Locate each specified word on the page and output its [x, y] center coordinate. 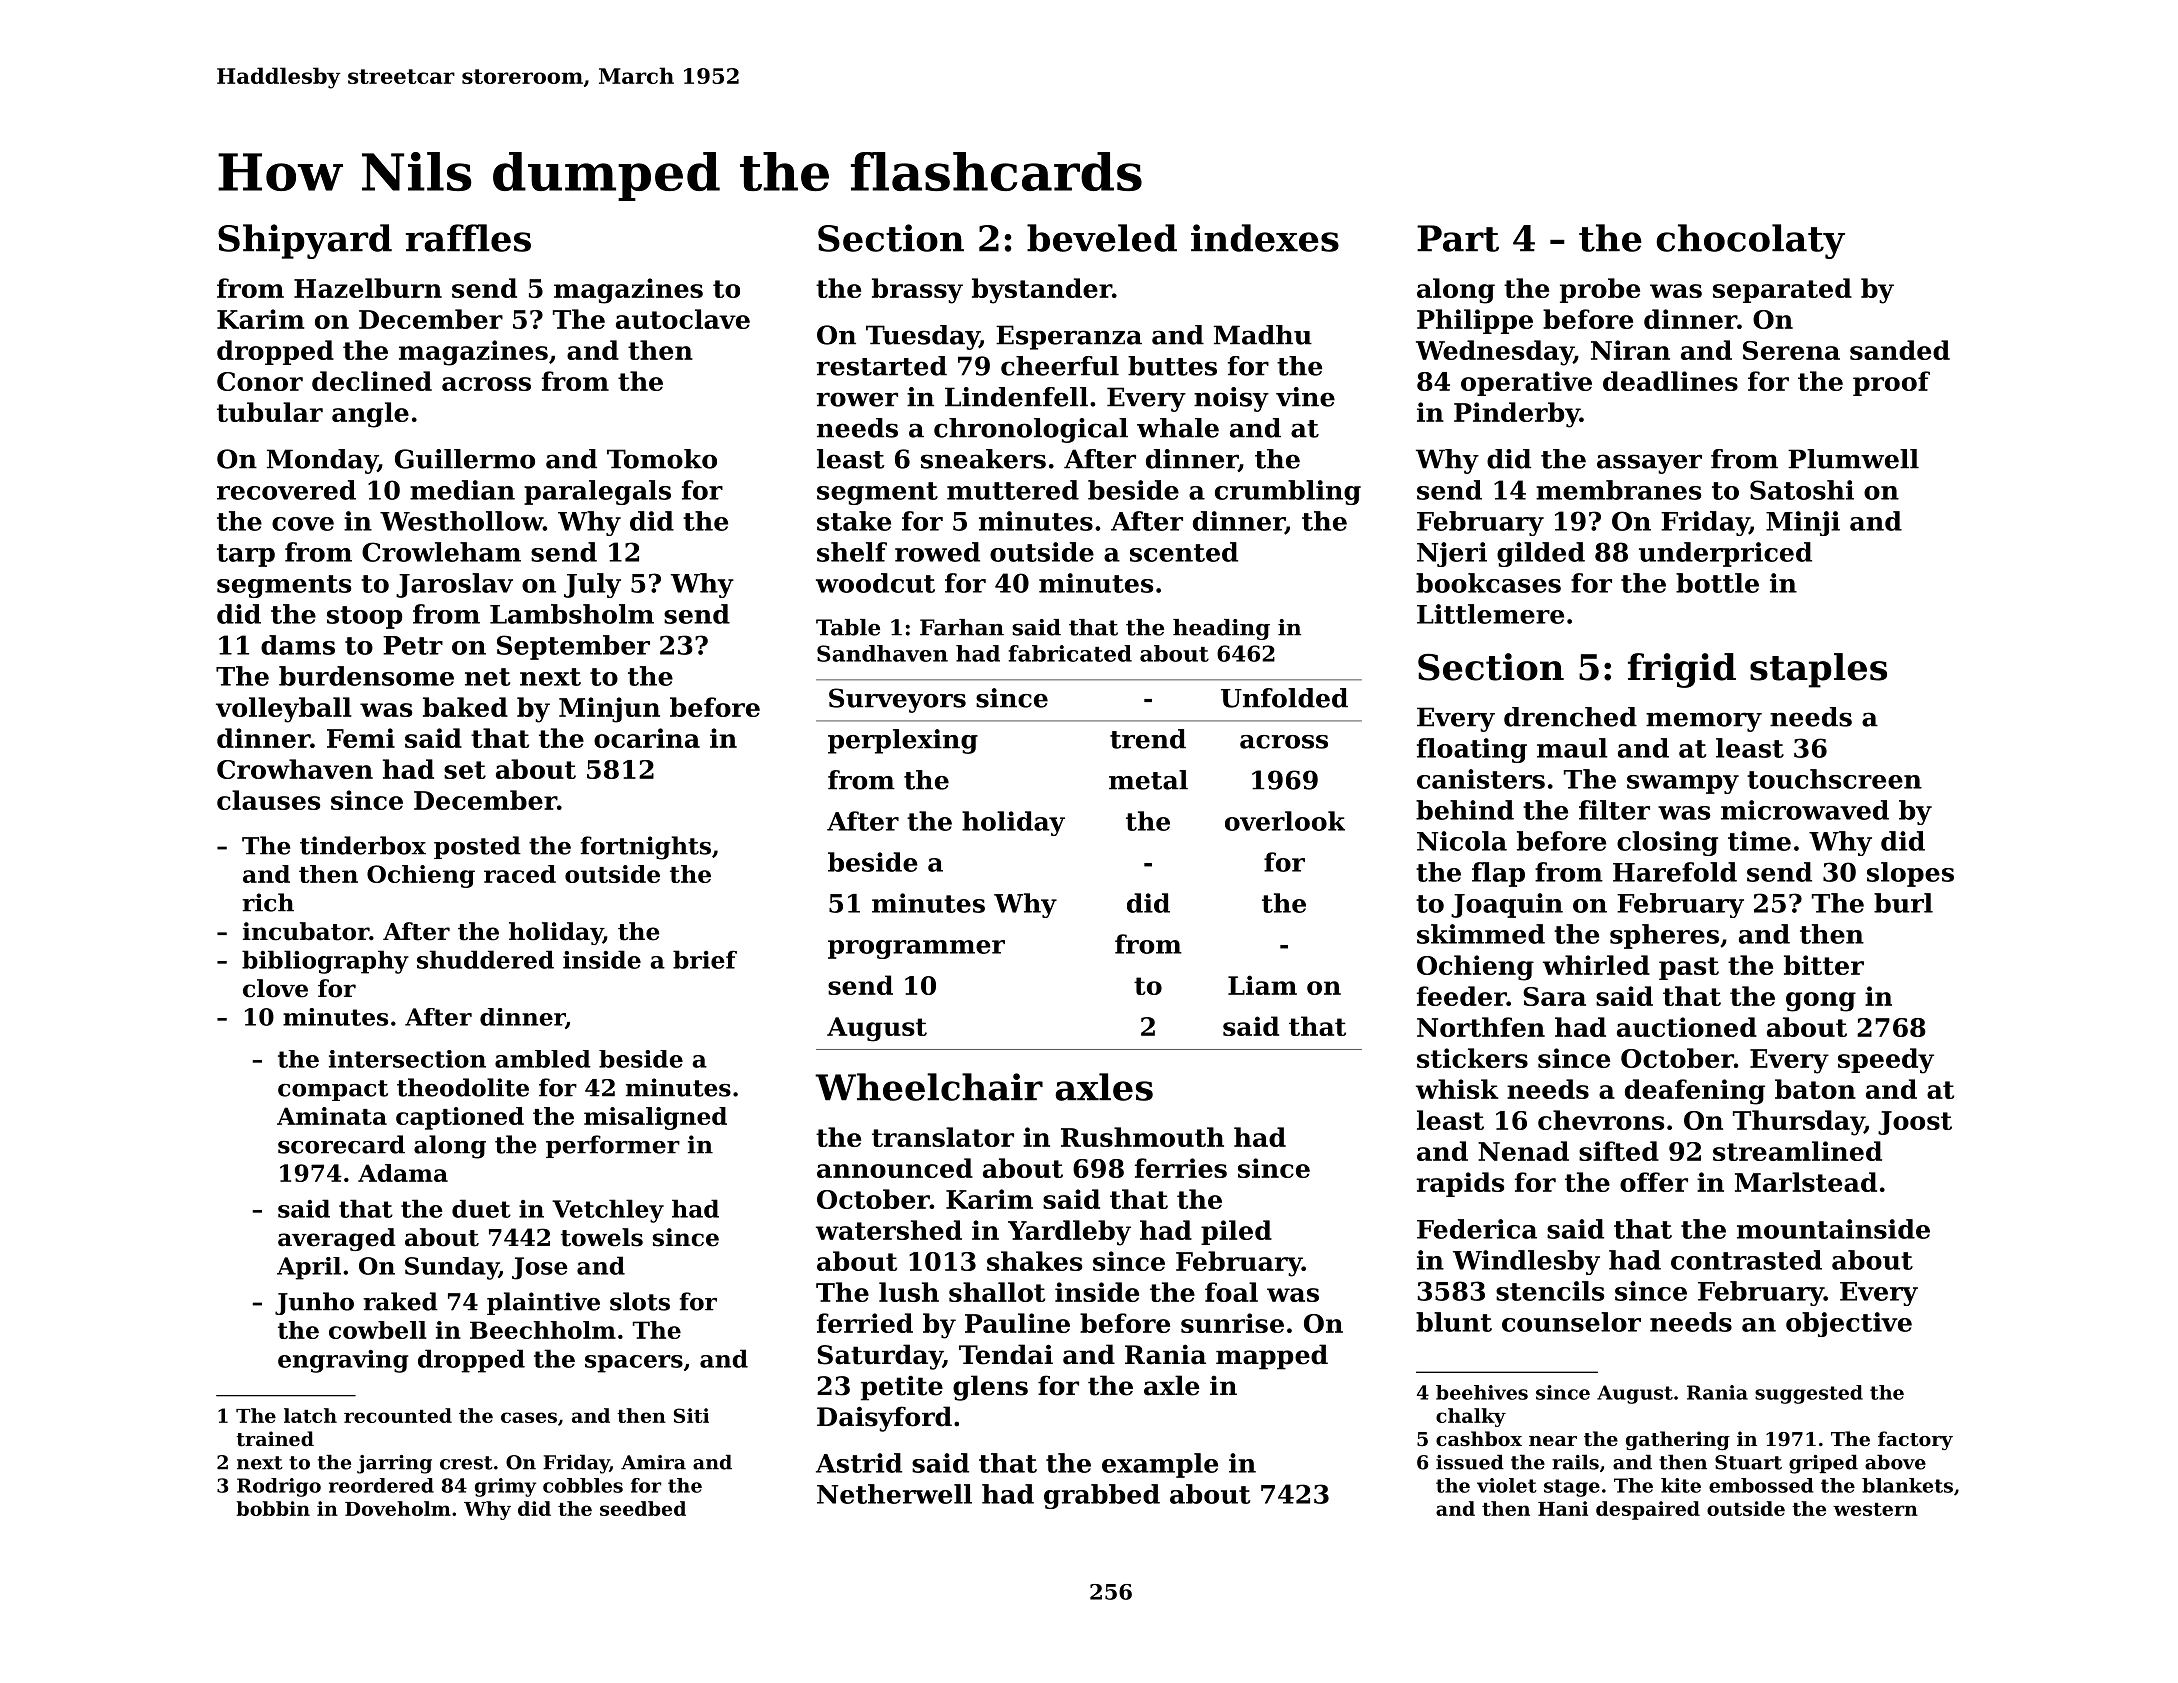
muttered [1013, 490]
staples [1818, 670]
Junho [314, 1303]
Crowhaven [295, 769]
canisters [1481, 779]
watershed [889, 1230]
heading [1221, 629]
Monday [322, 461]
